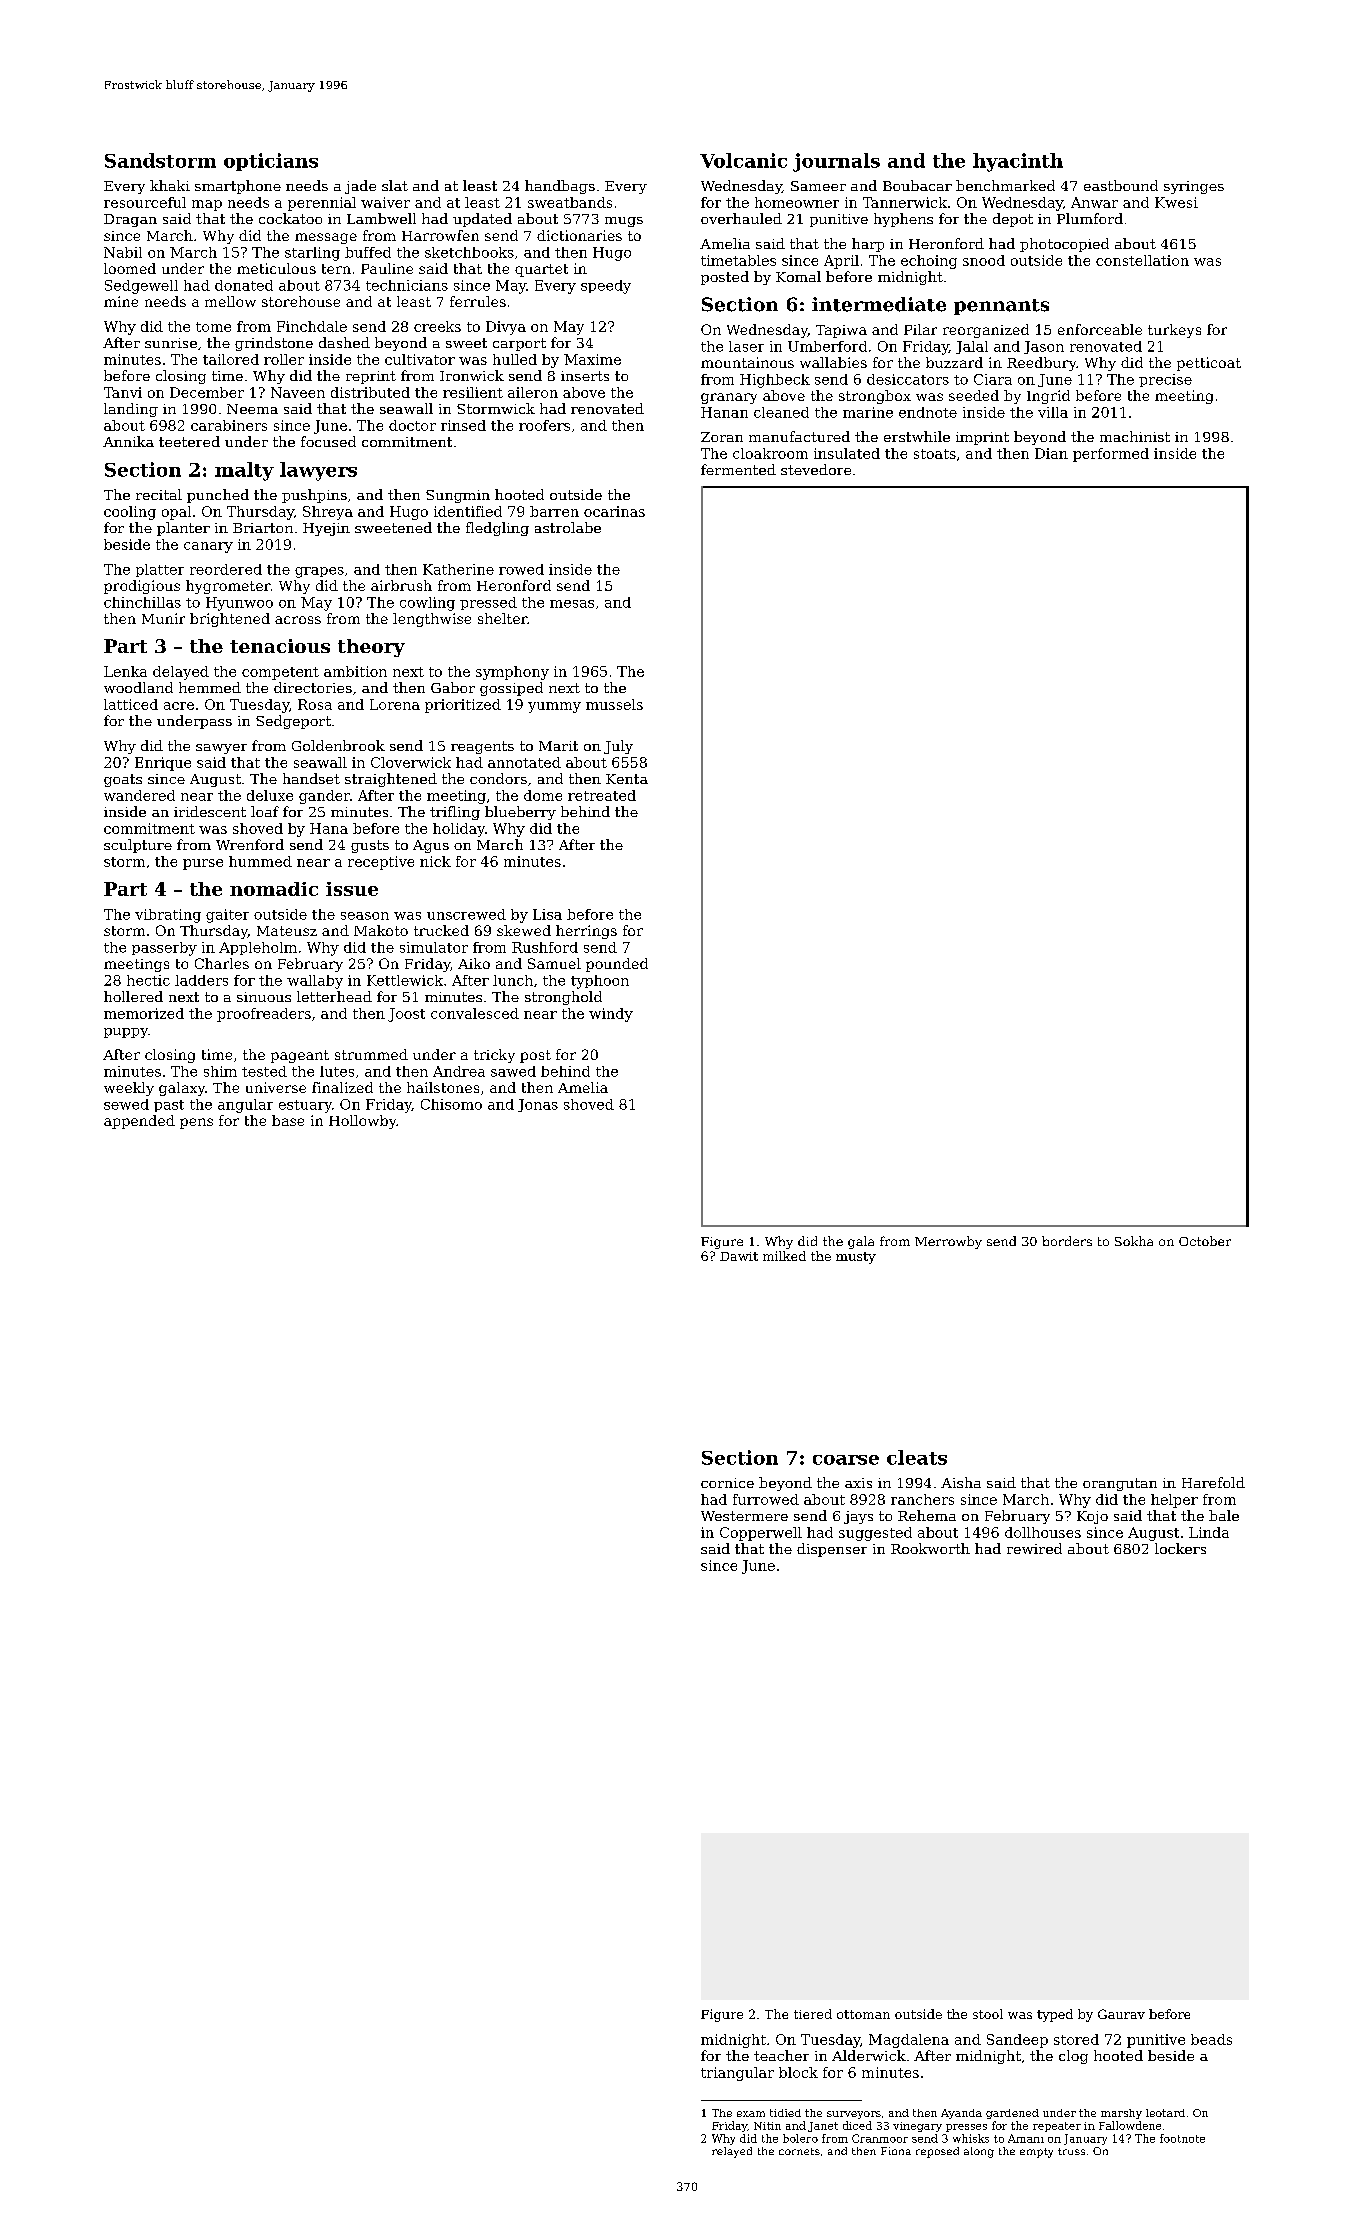  Describe the element at coordinates (935, 454) in the page. I see `stoats` at that location.
